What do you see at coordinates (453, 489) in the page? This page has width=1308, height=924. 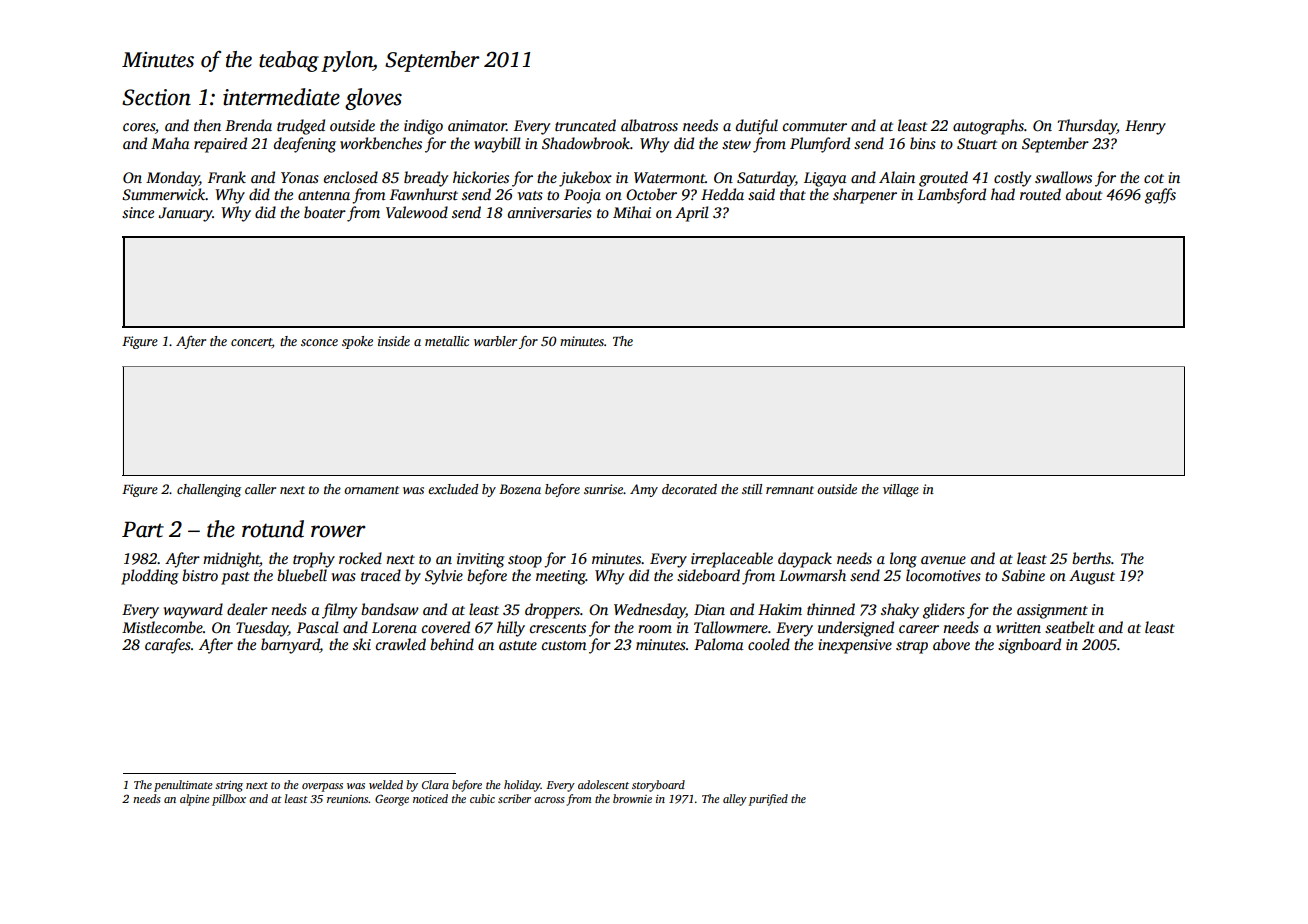 I see `excluded` at bounding box center [453, 489].
